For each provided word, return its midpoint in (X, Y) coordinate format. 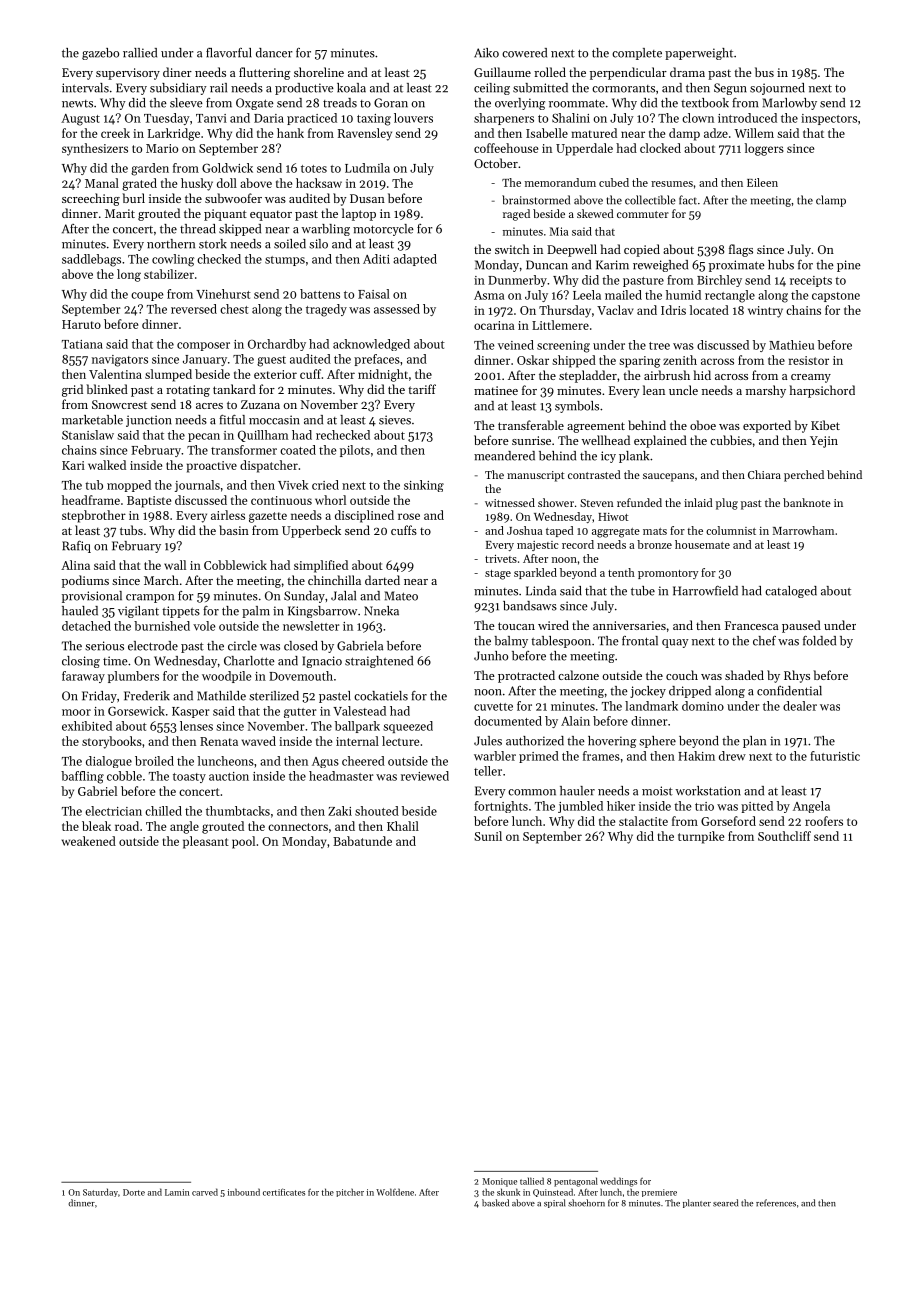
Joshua (524, 530)
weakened (89, 841)
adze (716, 133)
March (161, 580)
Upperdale (584, 149)
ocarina (494, 325)
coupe (147, 296)
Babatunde (362, 841)
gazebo (100, 54)
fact (688, 200)
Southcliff (784, 836)
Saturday (100, 1192)
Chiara (764, 474)
